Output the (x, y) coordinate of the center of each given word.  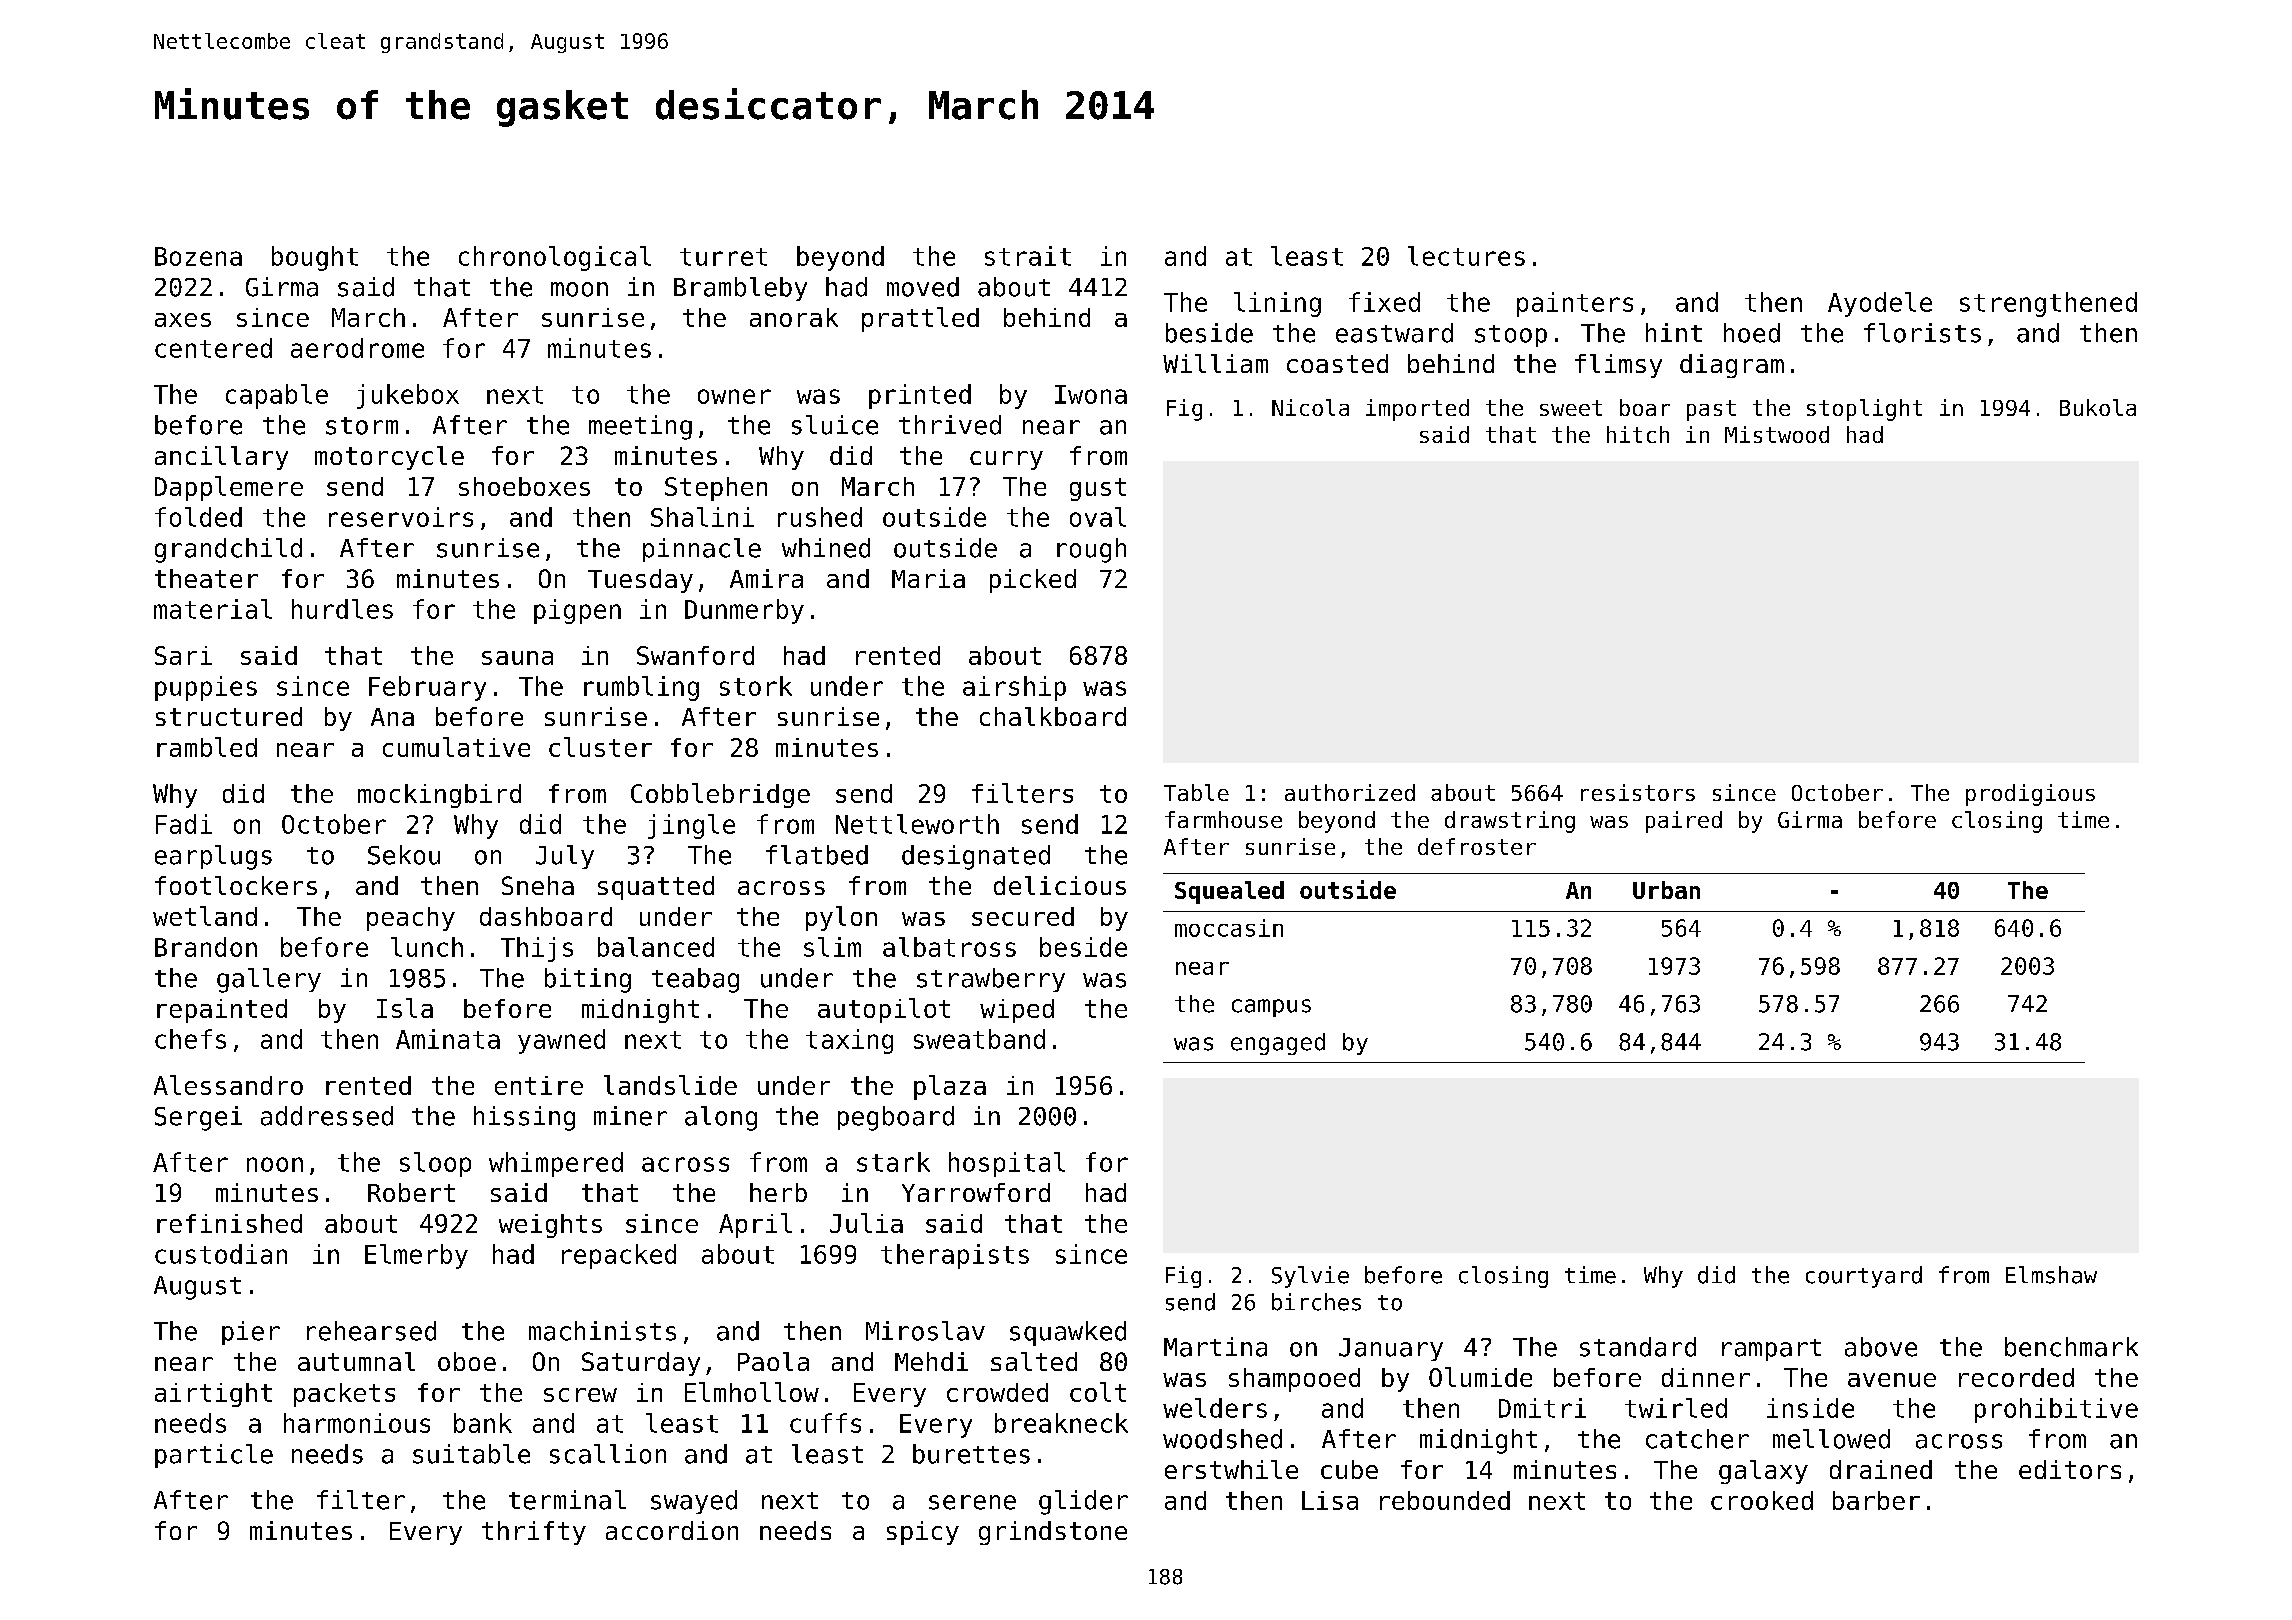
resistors (1638, 792)
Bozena (198, 256)
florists (1922, 333)
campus (1271, 1008)
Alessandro (228, 1085)
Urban (1666, 890)
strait (1028, 256)
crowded (997, 1392)
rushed (820, 517)
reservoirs (401, 517)
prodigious (2030, 795)
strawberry (991, 980)
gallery (269, 980)
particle (214, 1456)
